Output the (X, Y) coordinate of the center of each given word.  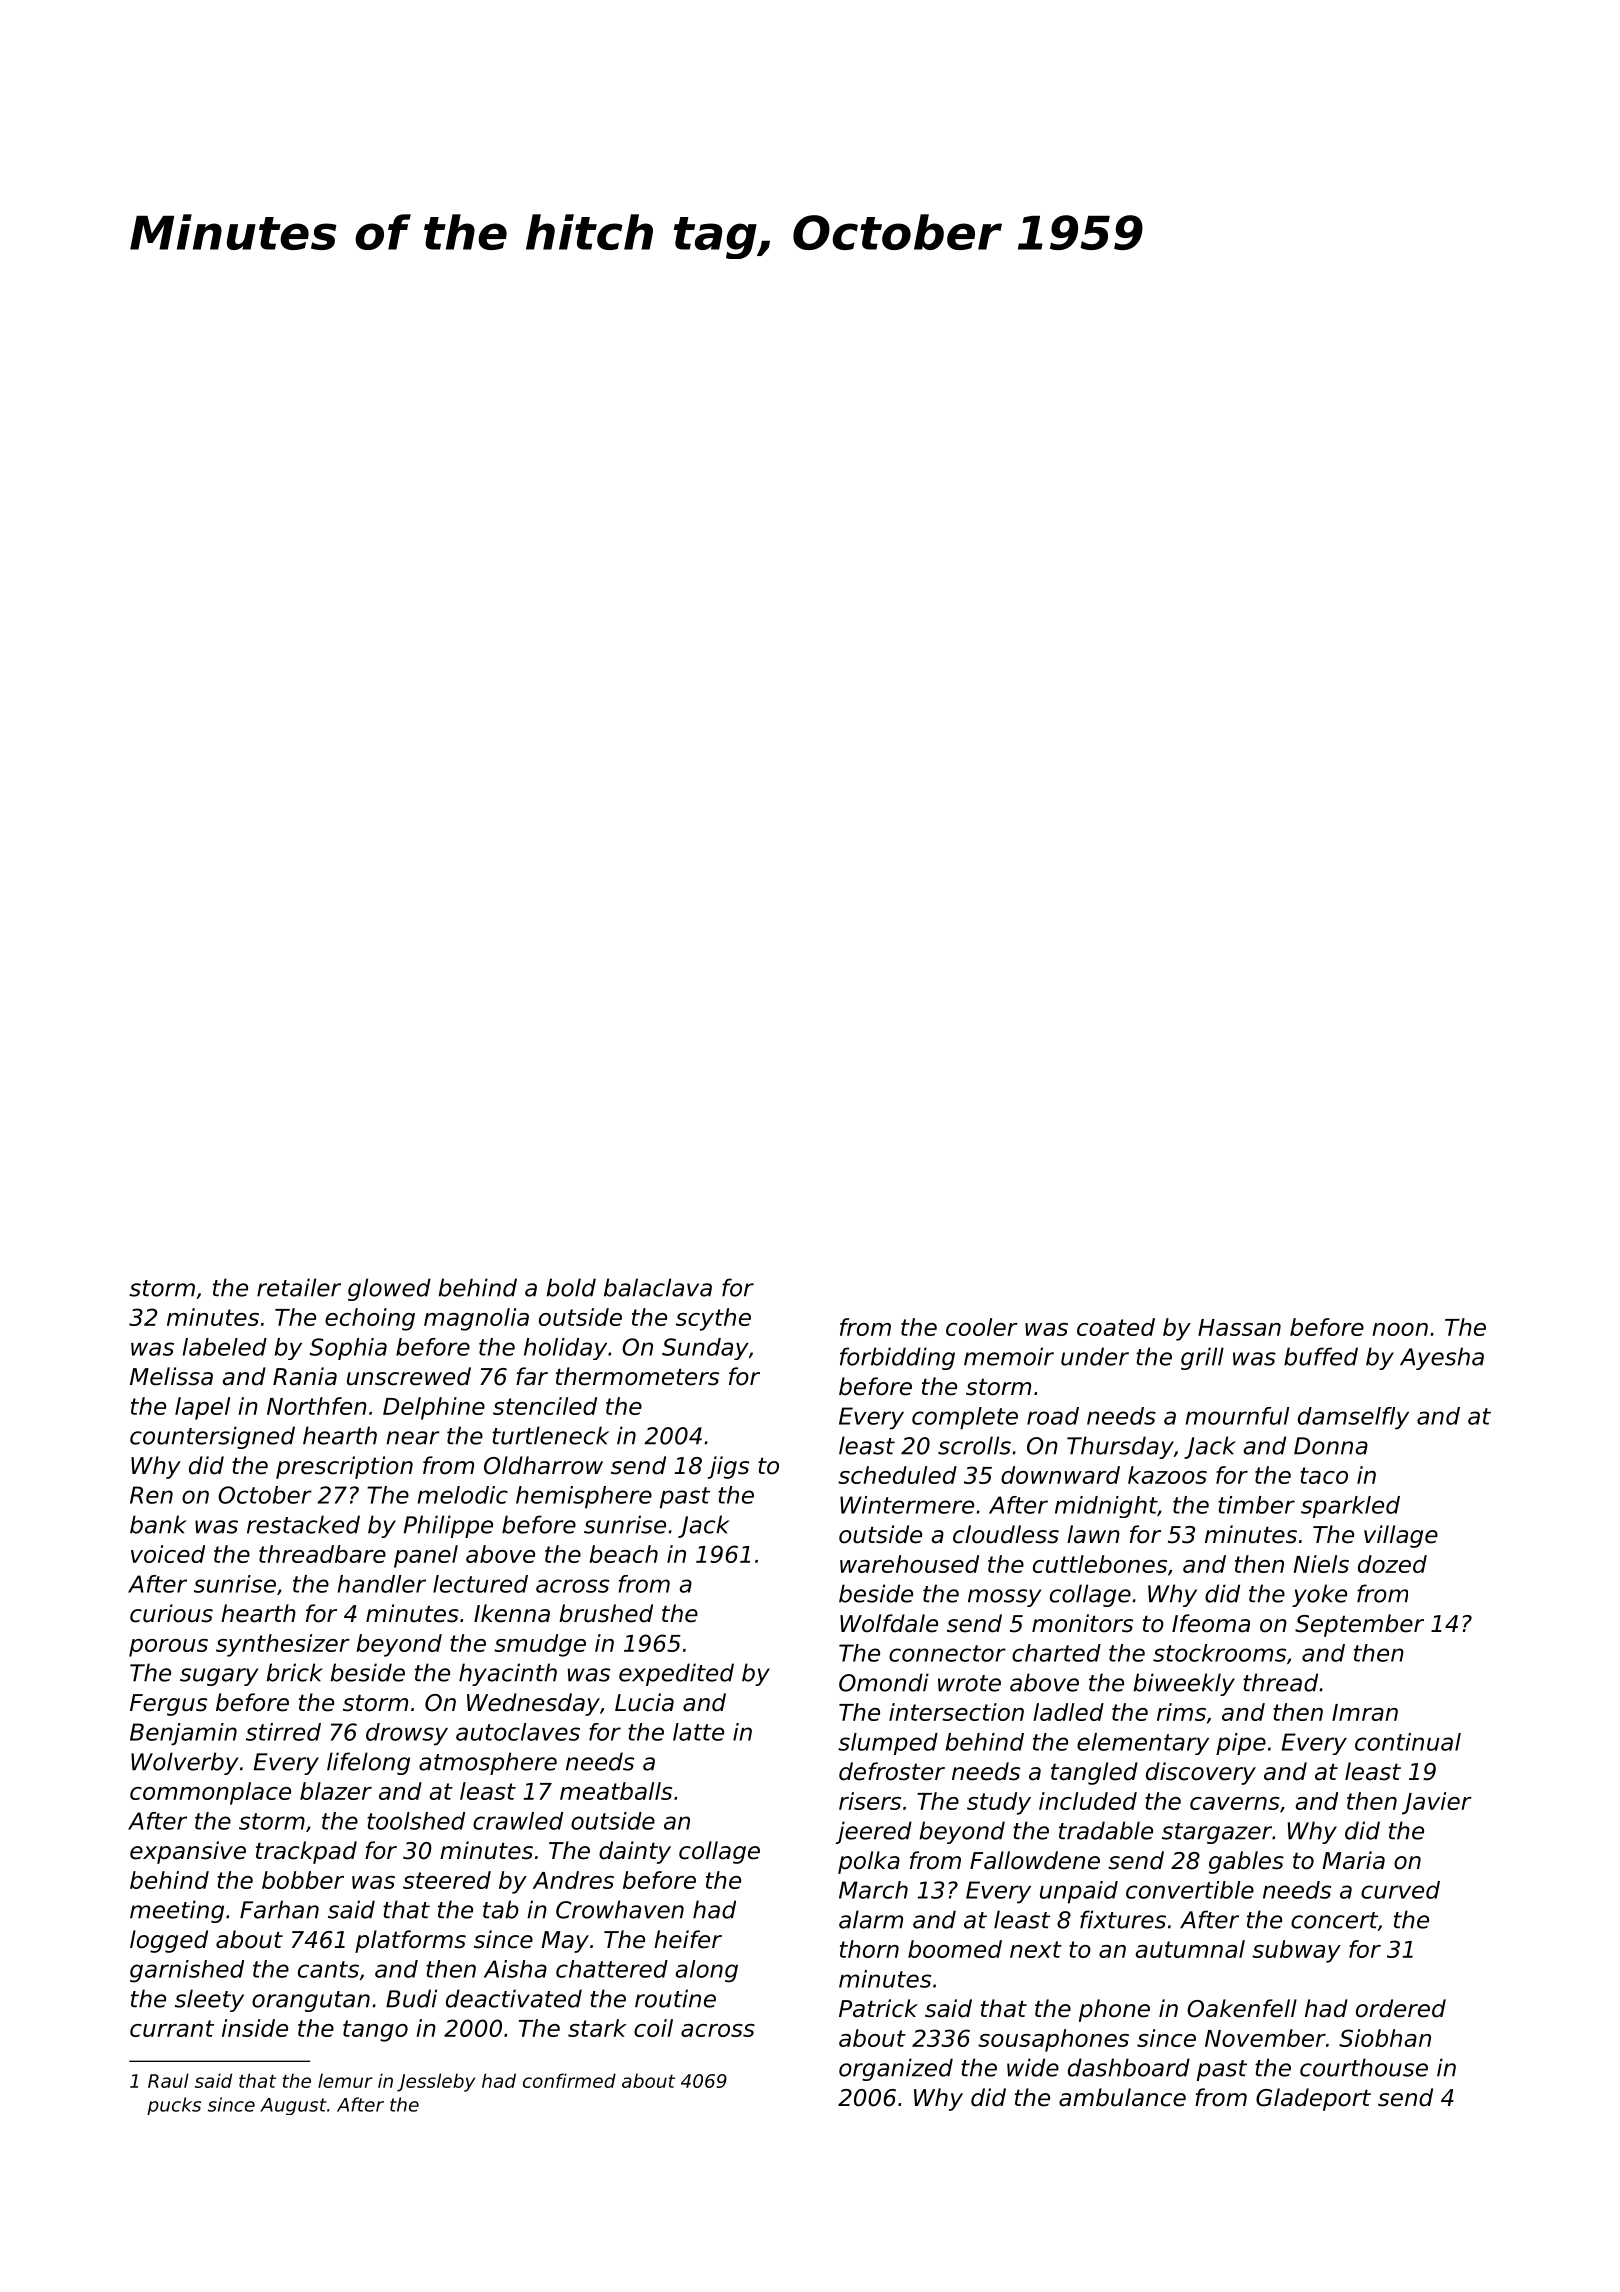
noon (1400, 1329)
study (999, 1803)
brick (294, 1672)
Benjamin (183, 1734)
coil (653, 2028)
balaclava (658, 1287)
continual (1408, 1742)
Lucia (644, 1702)
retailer (299, 1287)
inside (255, 2028)
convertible (1190, 1890)
